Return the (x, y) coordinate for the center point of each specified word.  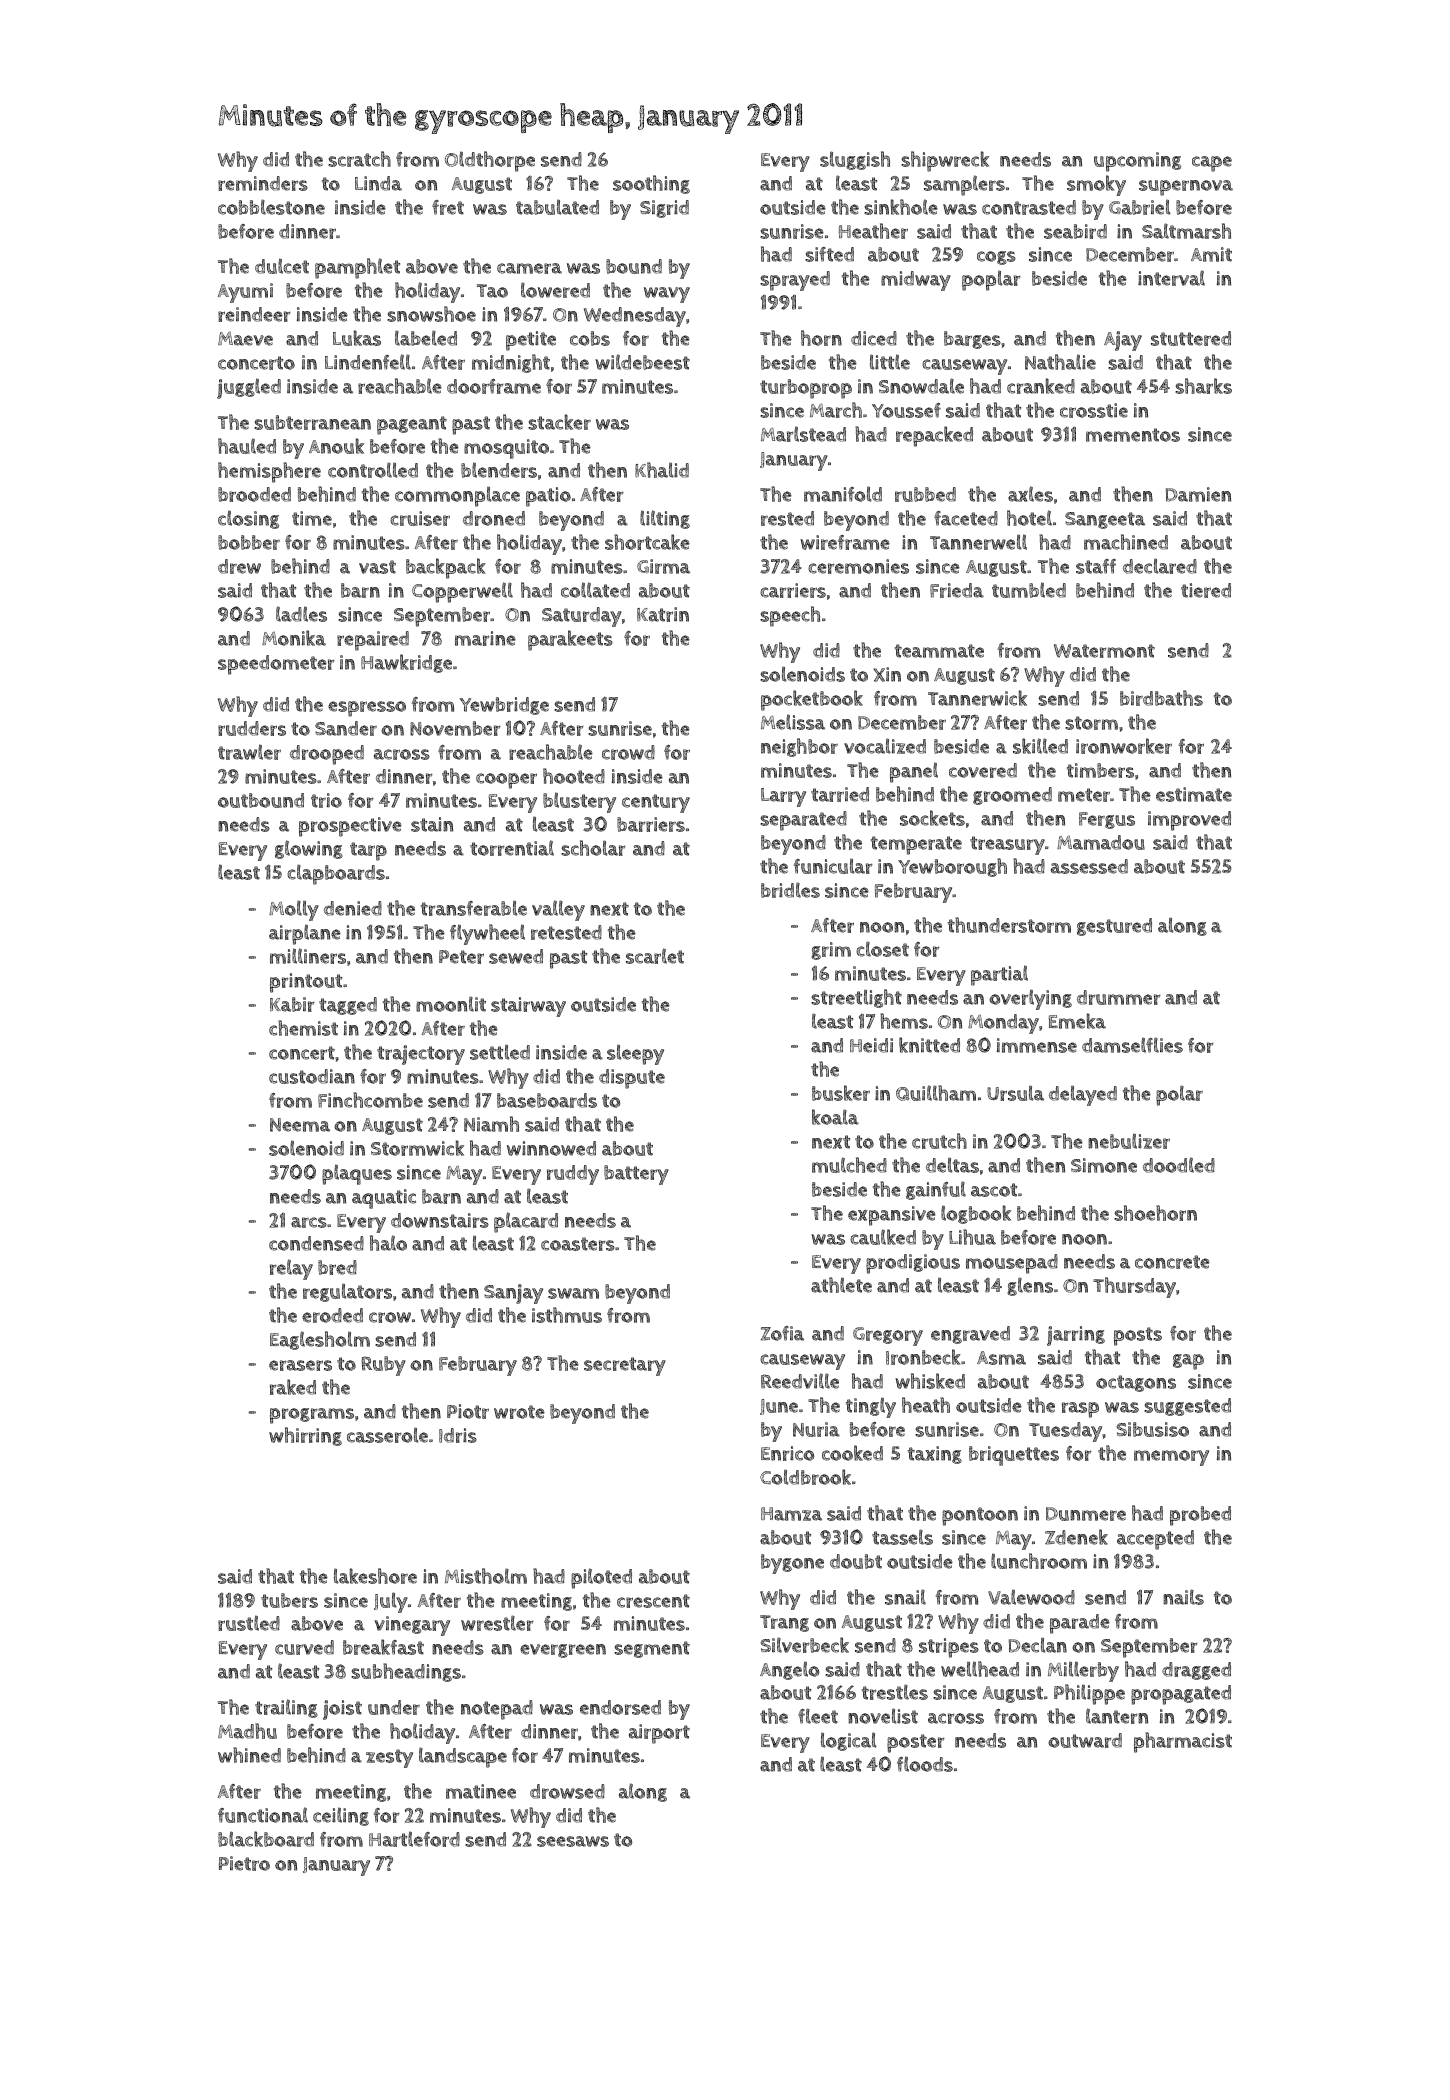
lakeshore (375, 1576)
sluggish (855, 160)
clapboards (336, 874)
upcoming (1137, 162)
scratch (359, 159)
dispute (632, 1079)
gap (1188, 1362)
